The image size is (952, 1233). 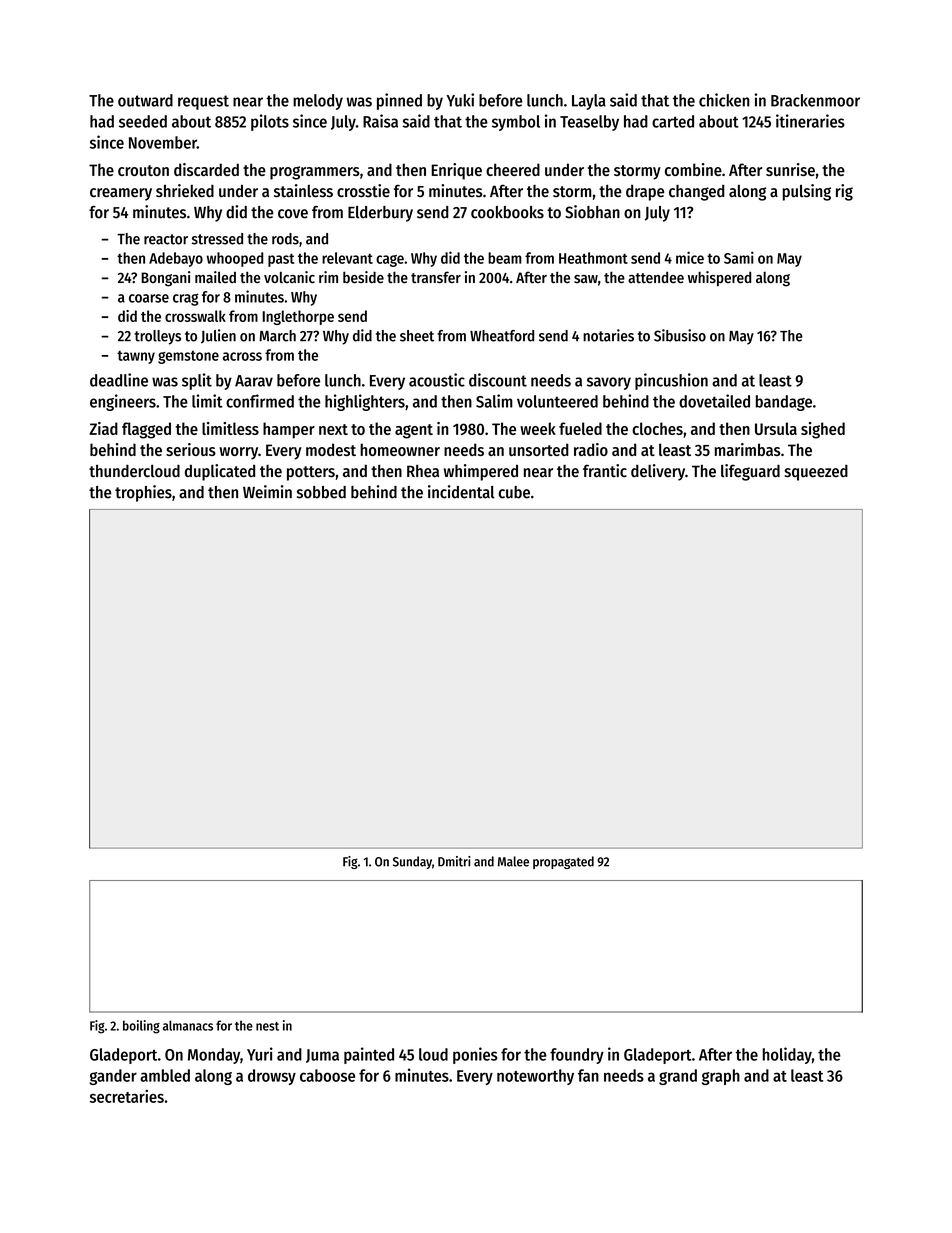 I want to click on delivery, so click(x=658, y=472).
